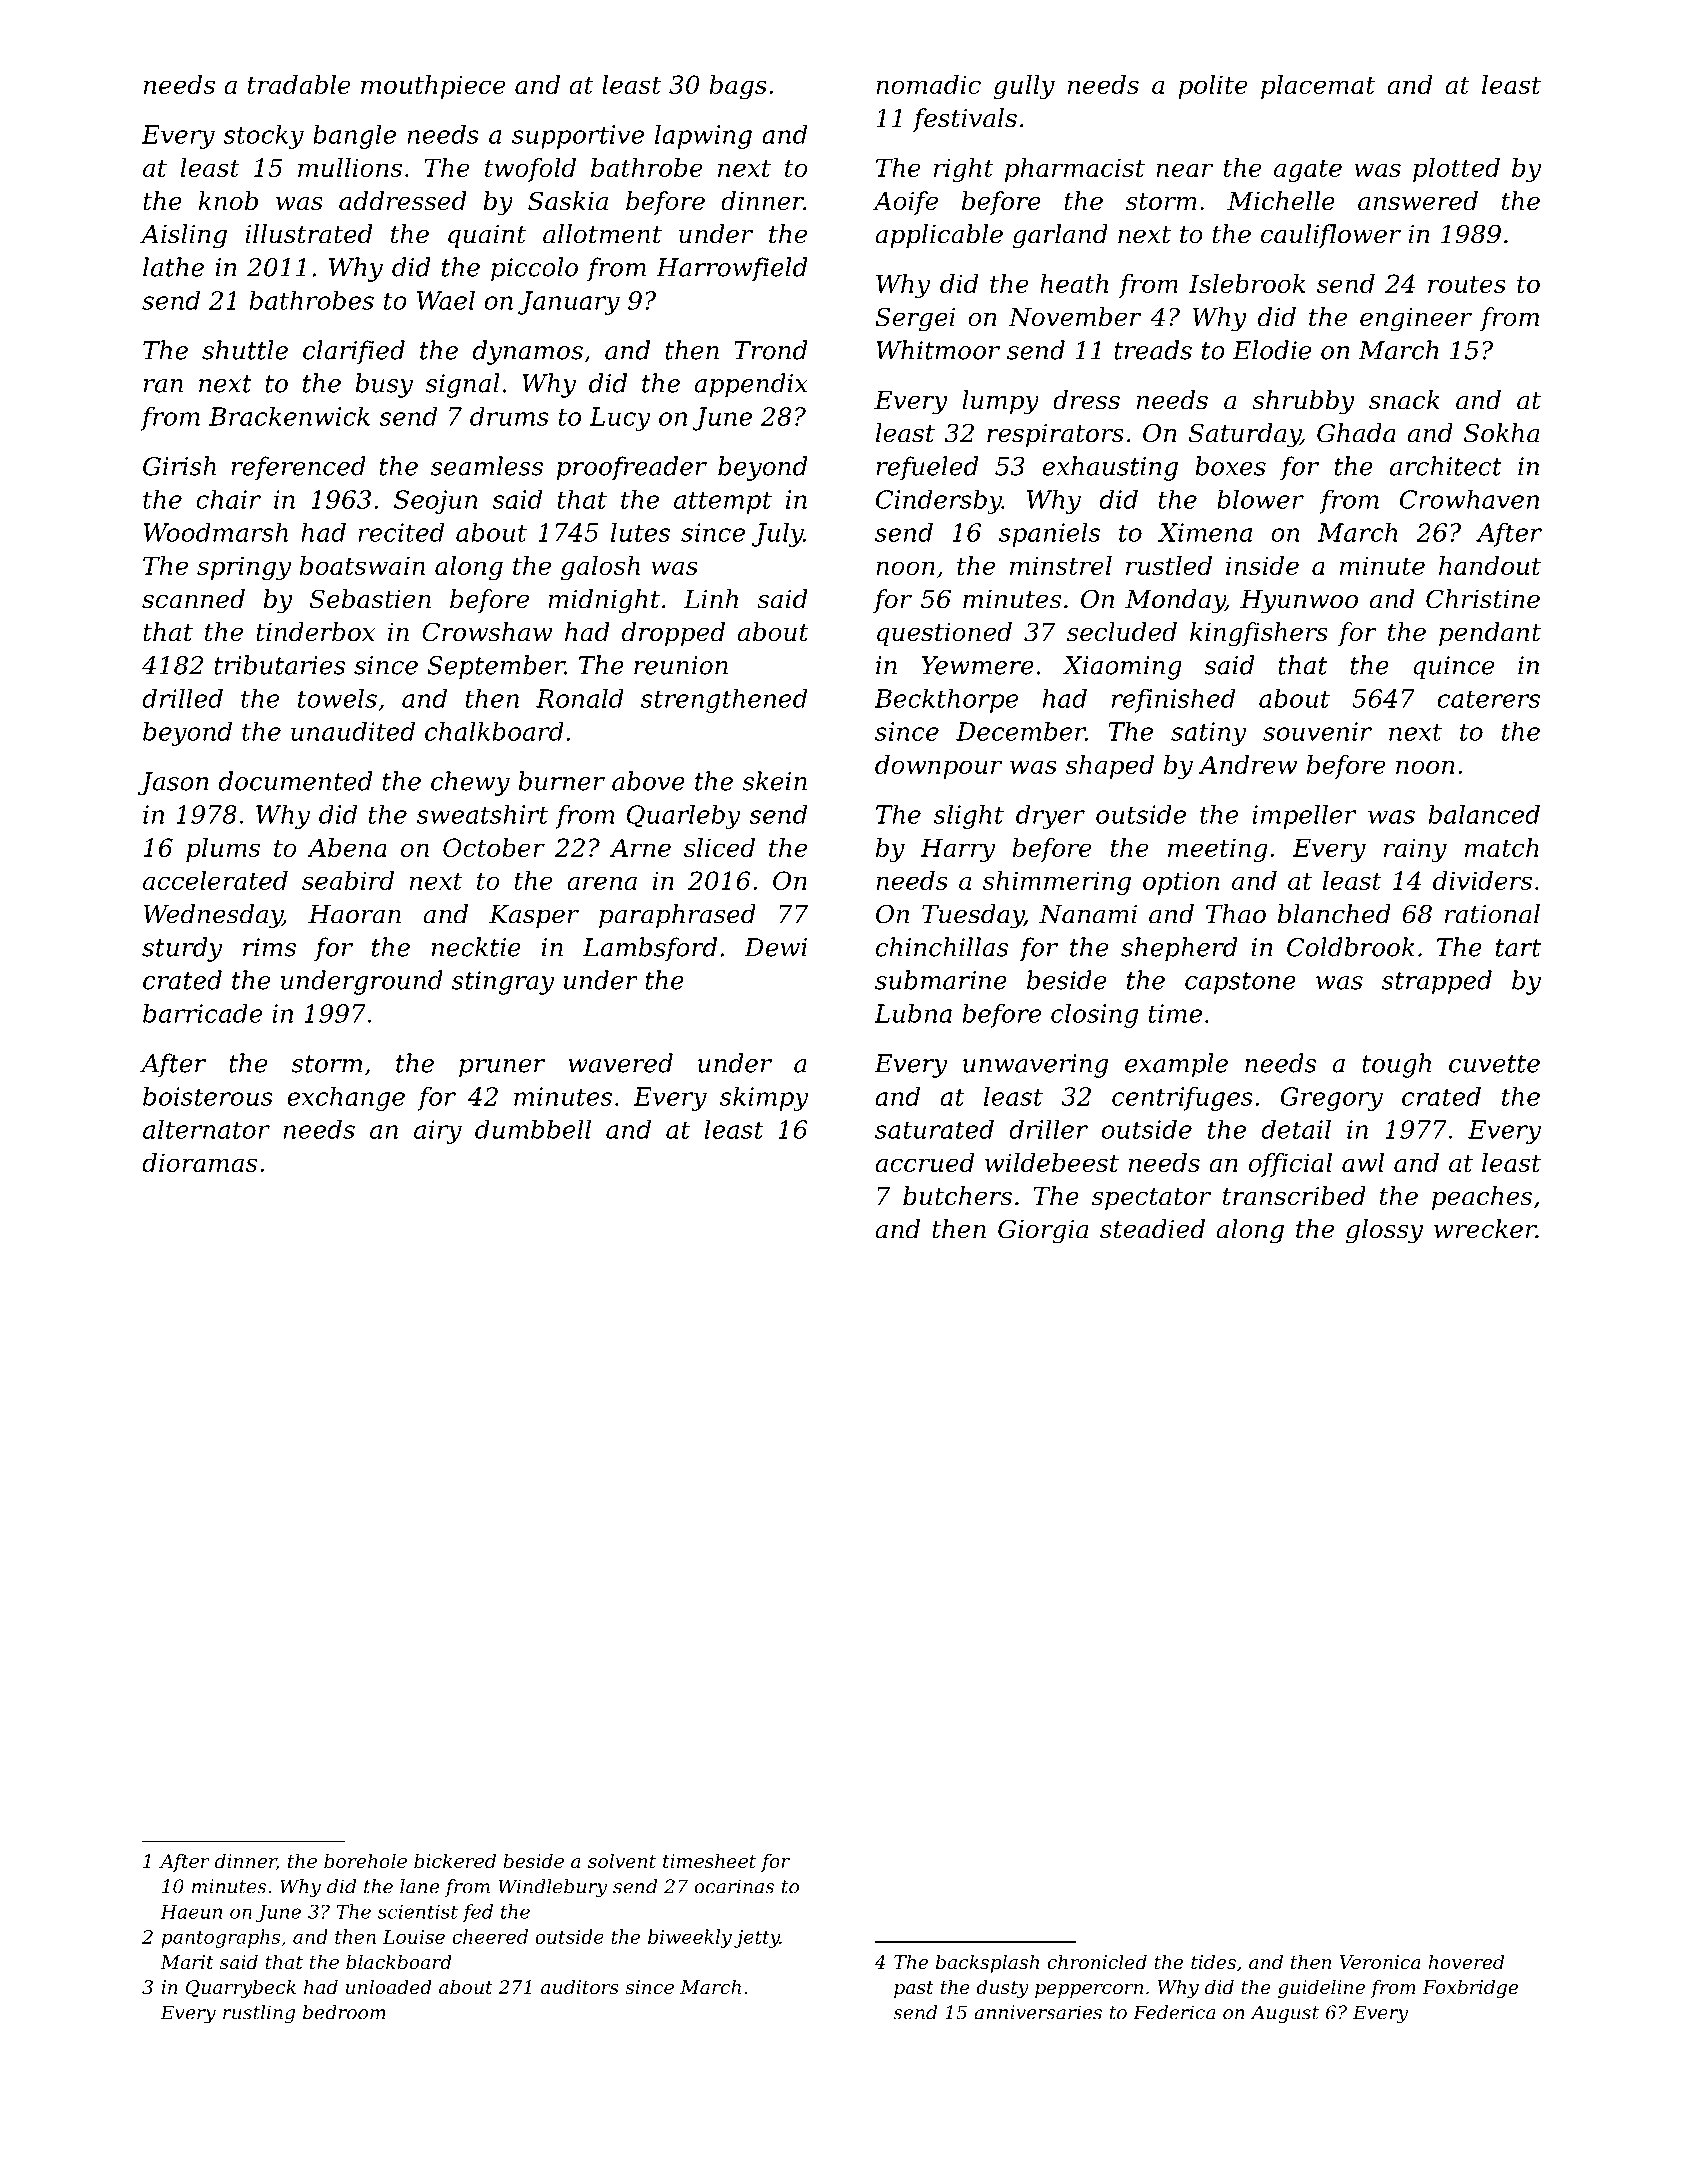 The width and height of the page is (1683, 2178). What do you see at coordinates (1174, 2012) in the page?
I see `Federica` at bounding box center [1174, 2012].
